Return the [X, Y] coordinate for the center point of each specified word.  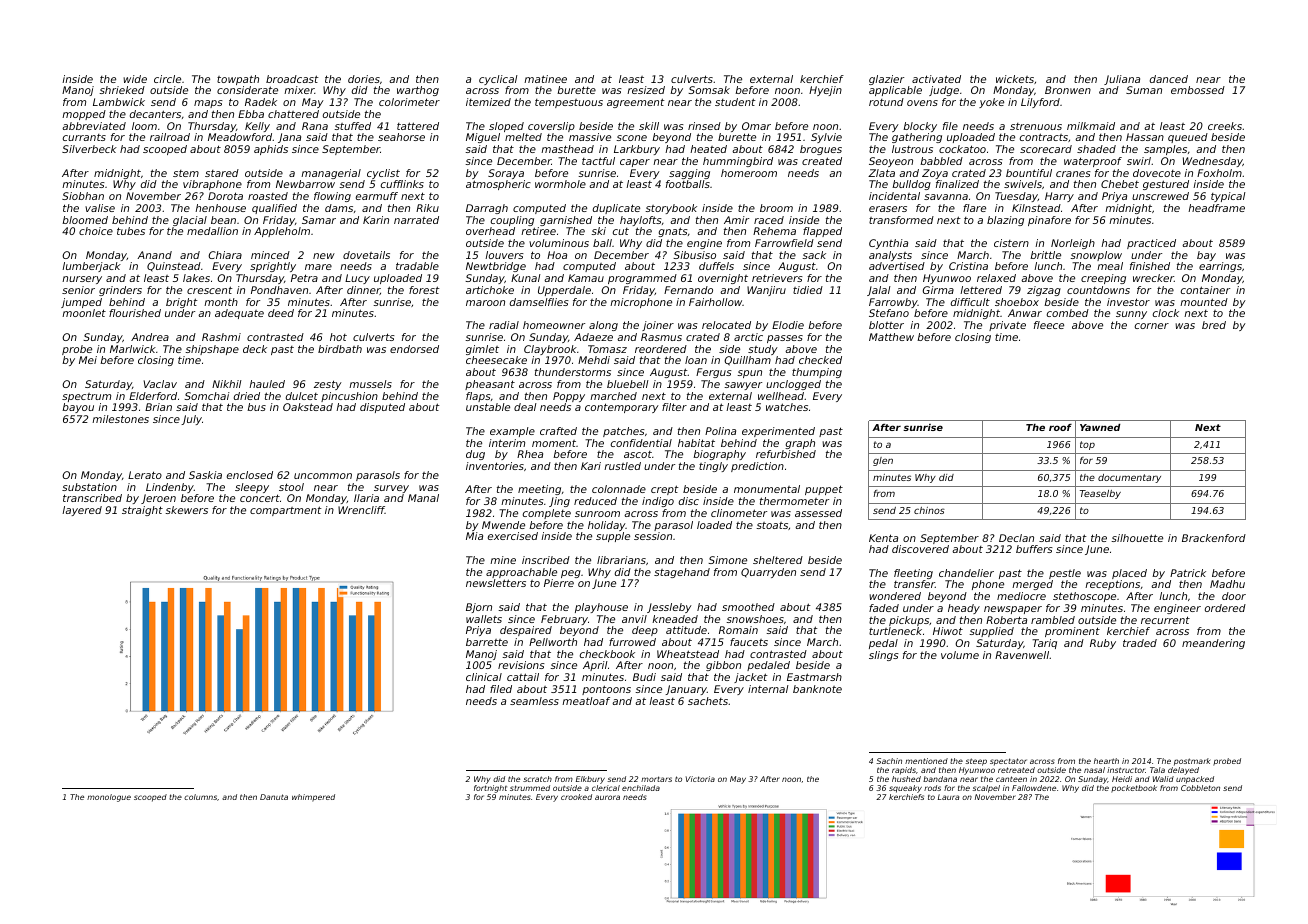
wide [135, 79]
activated [936, 79]
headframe [1216, 208]
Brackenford [1214, 538]
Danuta [274, 797]
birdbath [340, 349]
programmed [642, 279]
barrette [487, 642]
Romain [738, 630]
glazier [886, 80]
